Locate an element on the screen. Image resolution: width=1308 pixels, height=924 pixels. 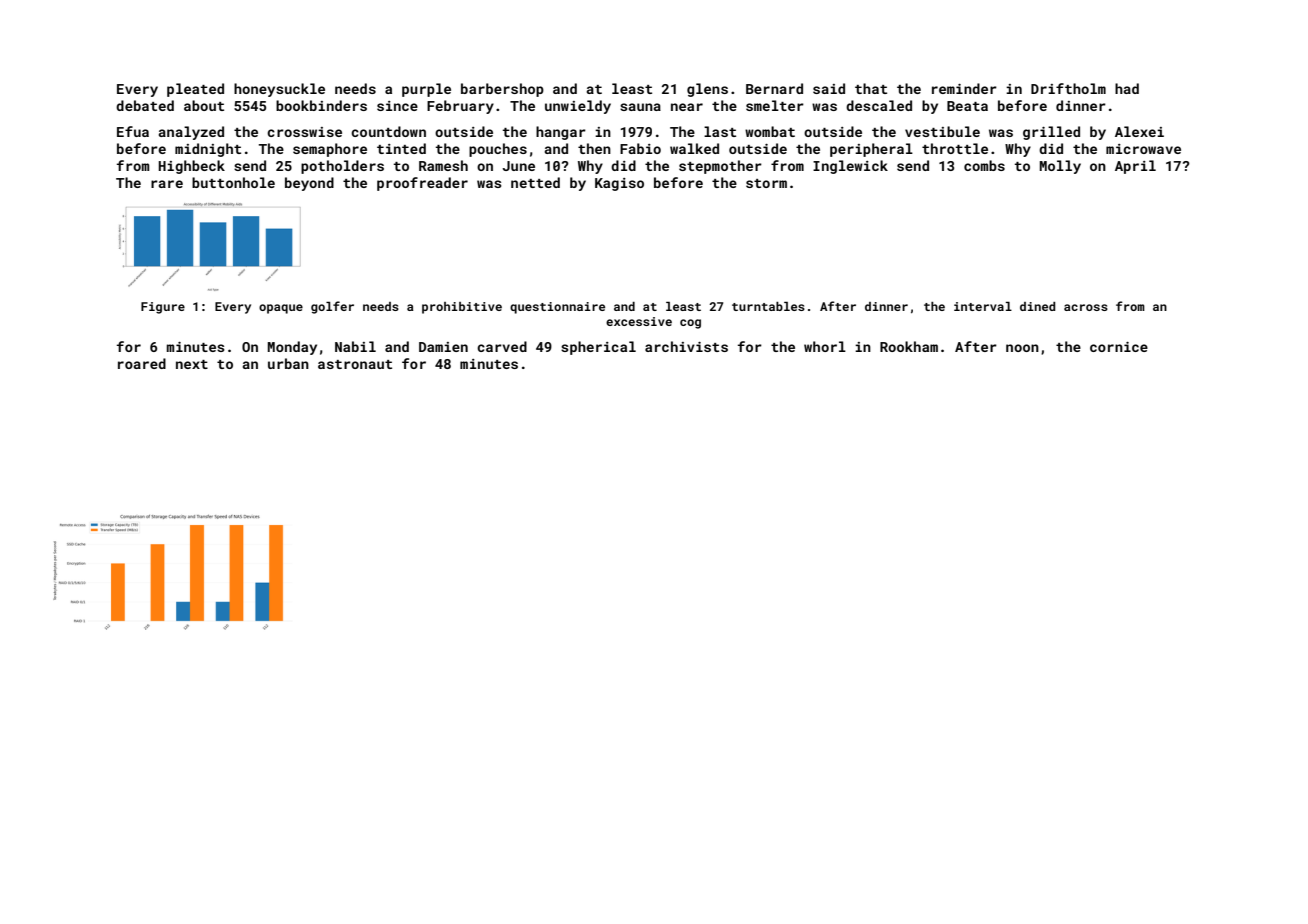
unwieldy is located at coordinates (578, 107).
